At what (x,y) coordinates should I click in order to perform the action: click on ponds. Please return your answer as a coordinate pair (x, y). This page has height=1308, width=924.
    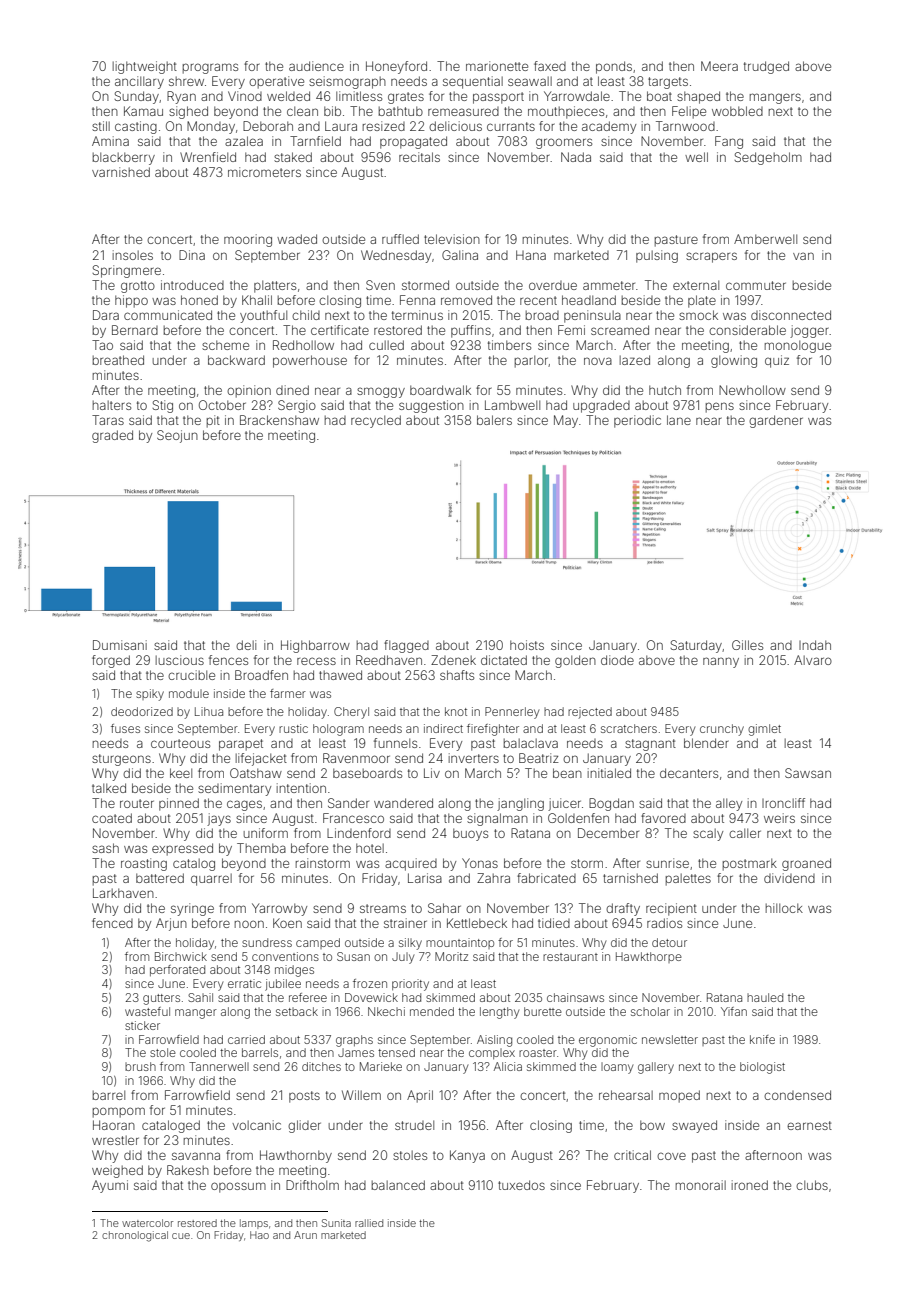
    Looking at the image, I should click on (614, 67).
